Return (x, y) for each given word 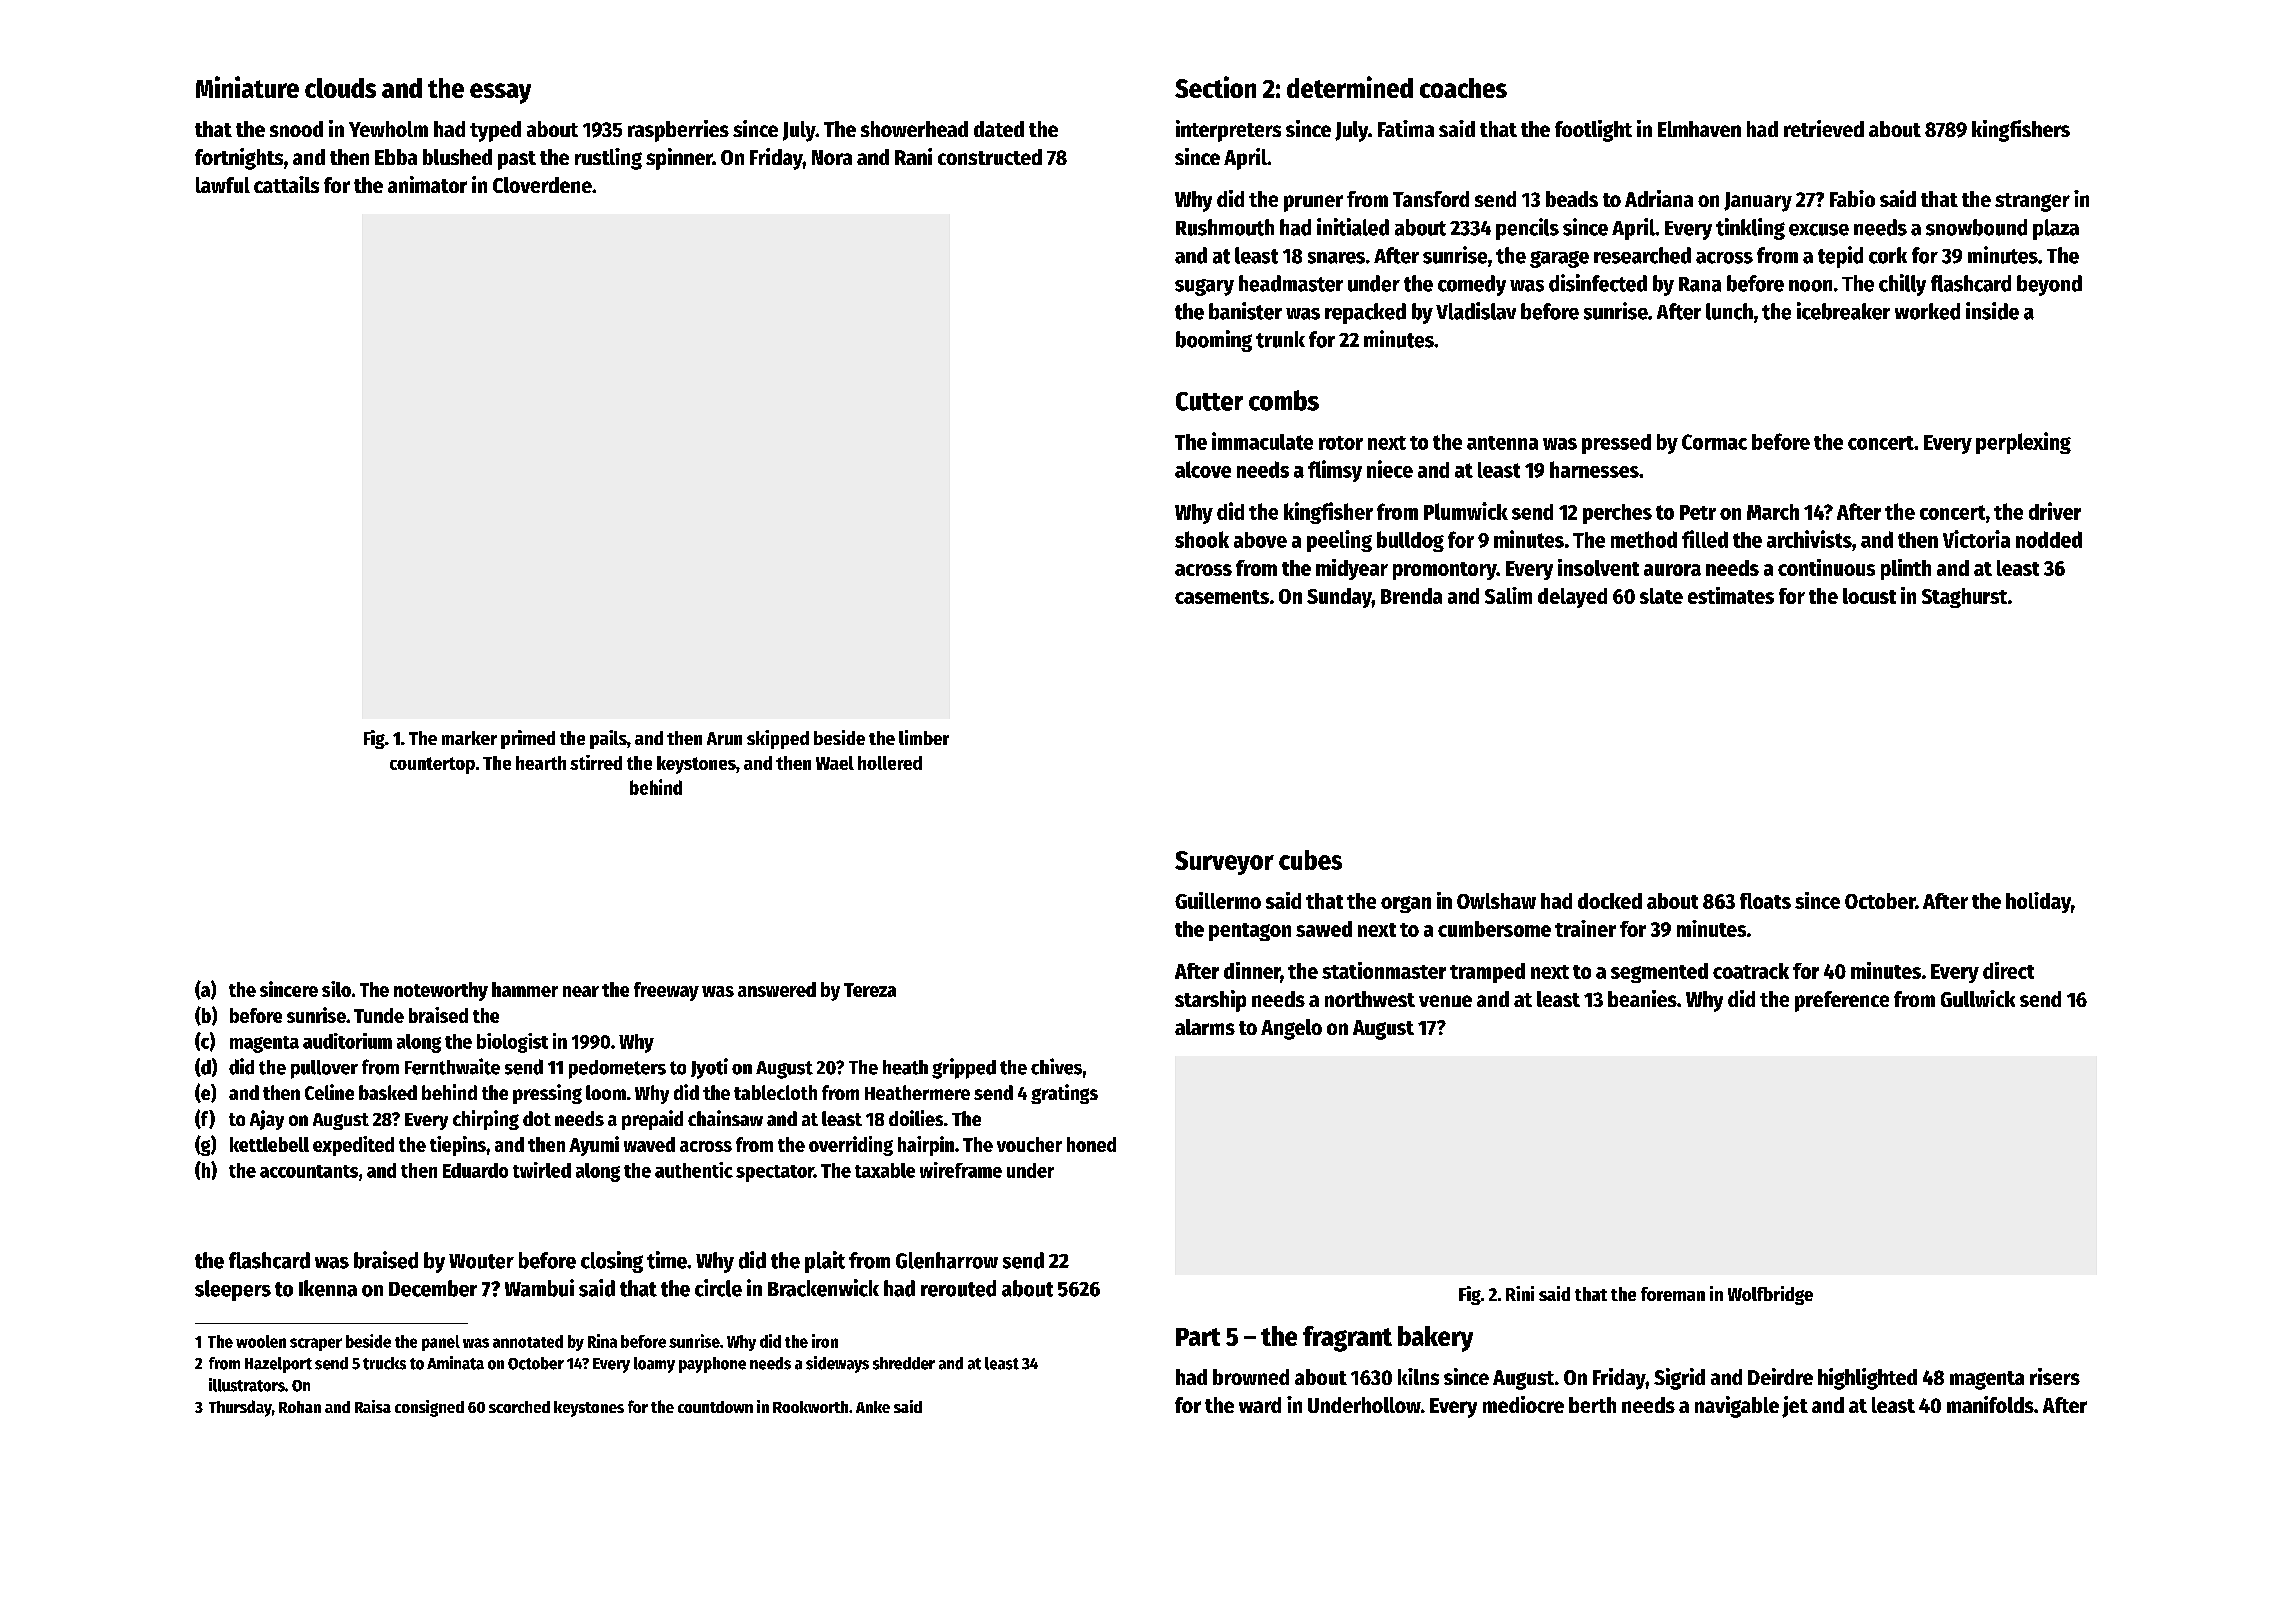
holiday (2038, 902)
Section (1215, 87)
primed (528, 739)
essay (500, 93)
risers (2055, 1376)
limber (924, 737)
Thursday (240, 1408)
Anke (873, 1407)
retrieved (1824, 128)
